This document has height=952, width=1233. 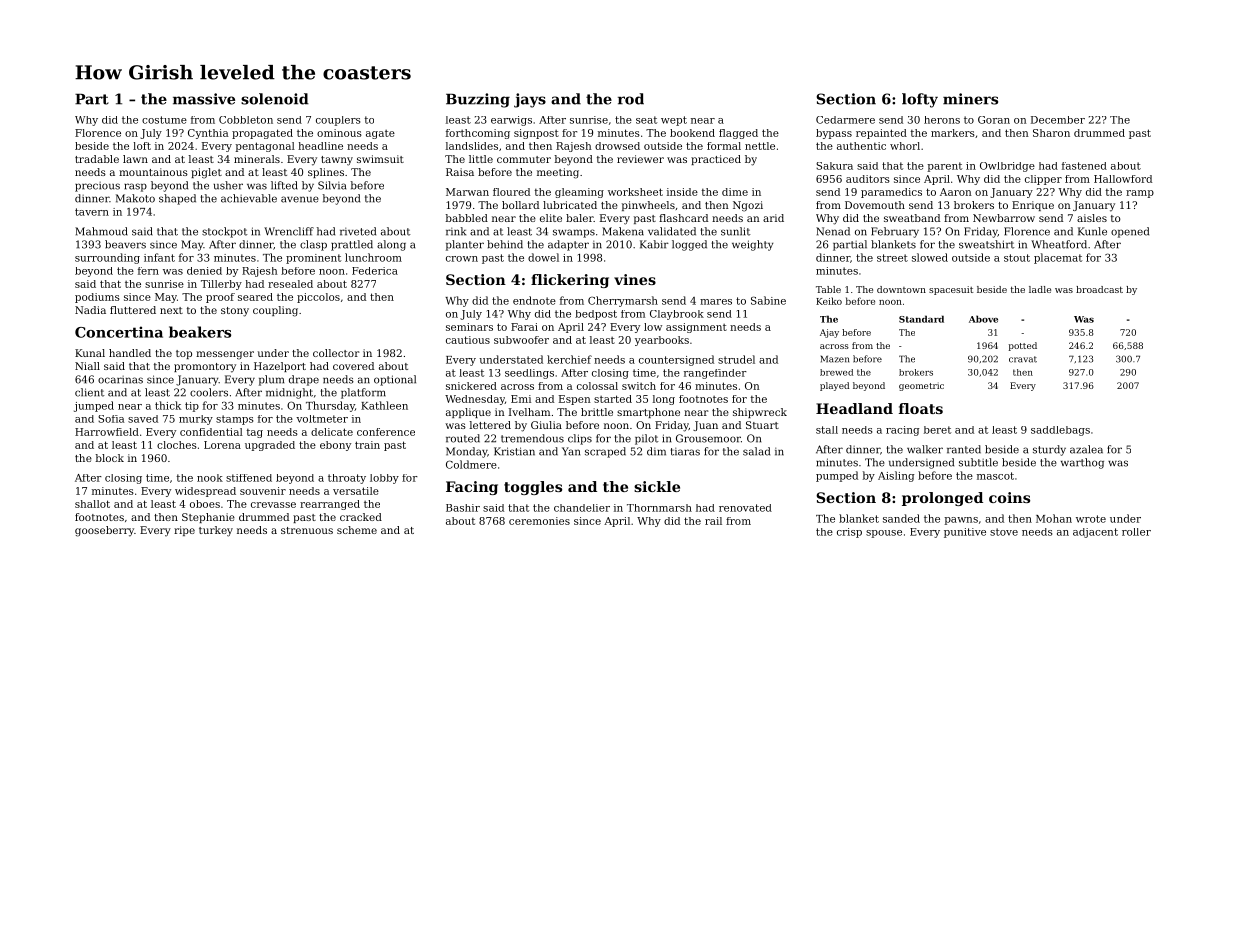 What do you see at coordinates (225, 232) in the document?
I see `stockpot` at bounding box center [225, 232].
